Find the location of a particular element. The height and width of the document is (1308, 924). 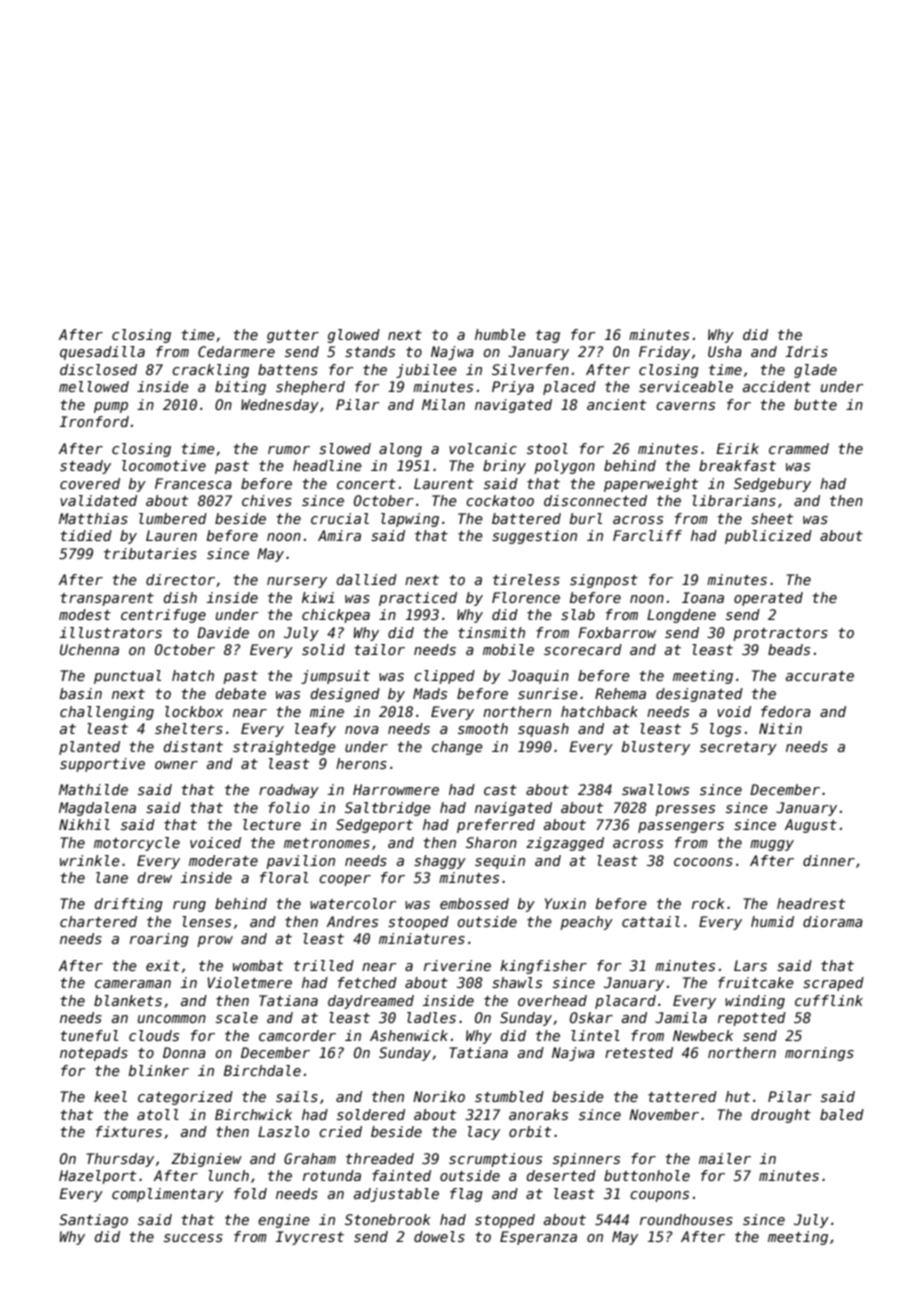

quesadilla is located at coordinates (102, 353).
